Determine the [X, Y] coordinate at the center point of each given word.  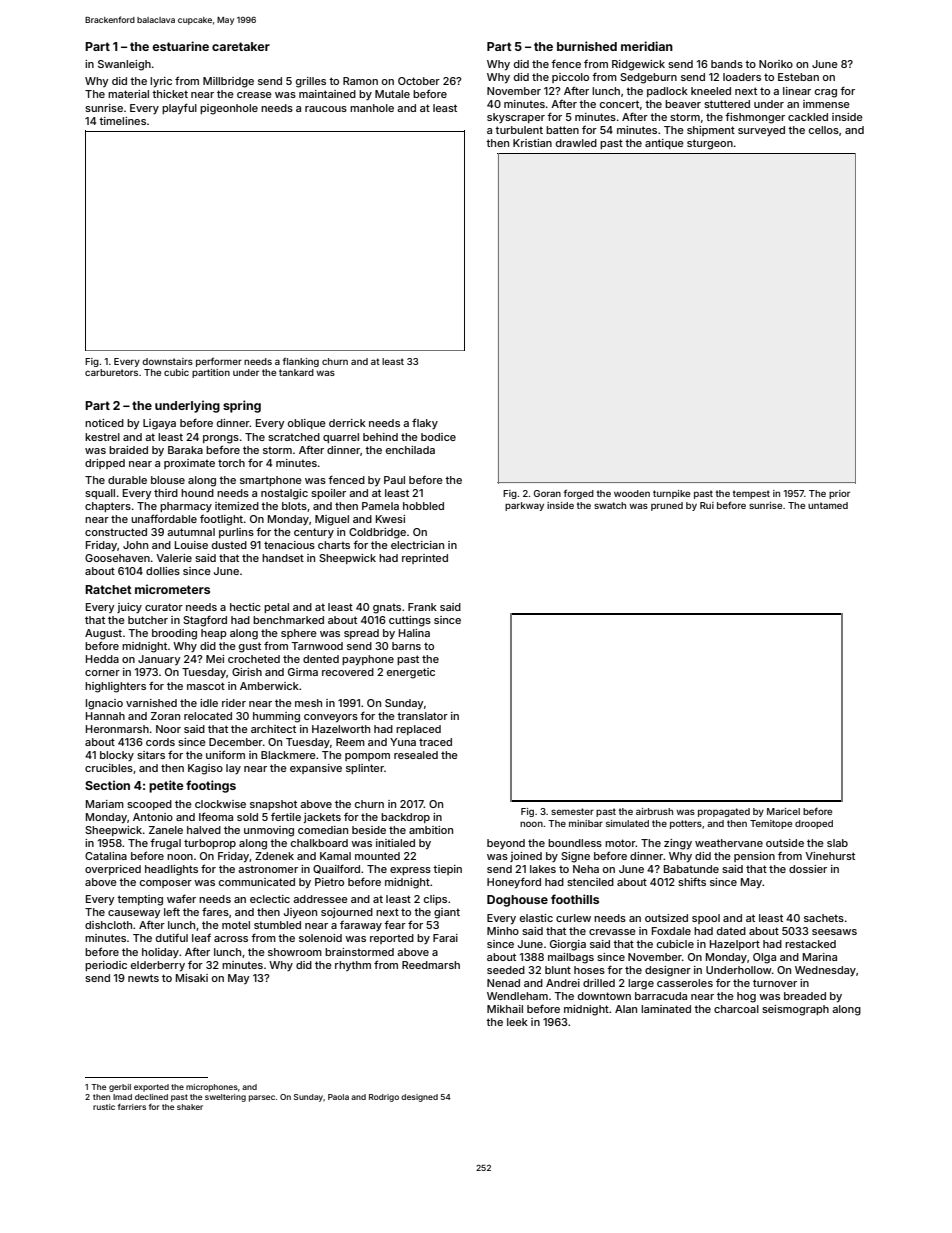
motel [236, 925]
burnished [587, 46]
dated [731, 931]
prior [839, 494]
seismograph [795, 1010]
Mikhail [505, 1009]
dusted [229, 545]
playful [179, 108]
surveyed [761, 131]
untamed [828, 505]
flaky [425, 423]
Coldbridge [377, 533]
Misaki [192, 978]
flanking [301, 362]
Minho [503, 931]
